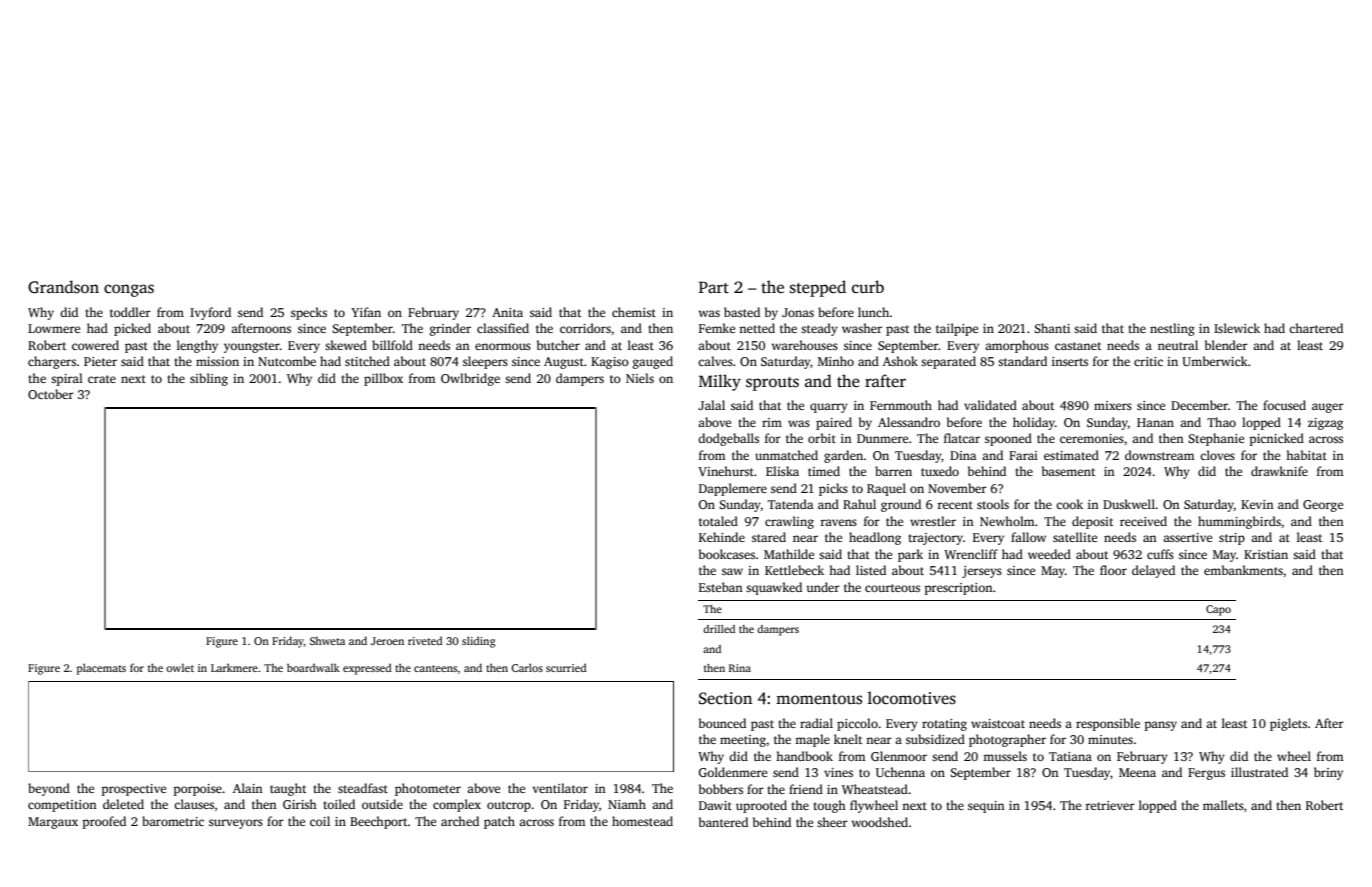 The image size is (1372, 887). What do you see at coordinates (327, 640) in the page?
I see `Shweta` at bounding box center [327, 640].
